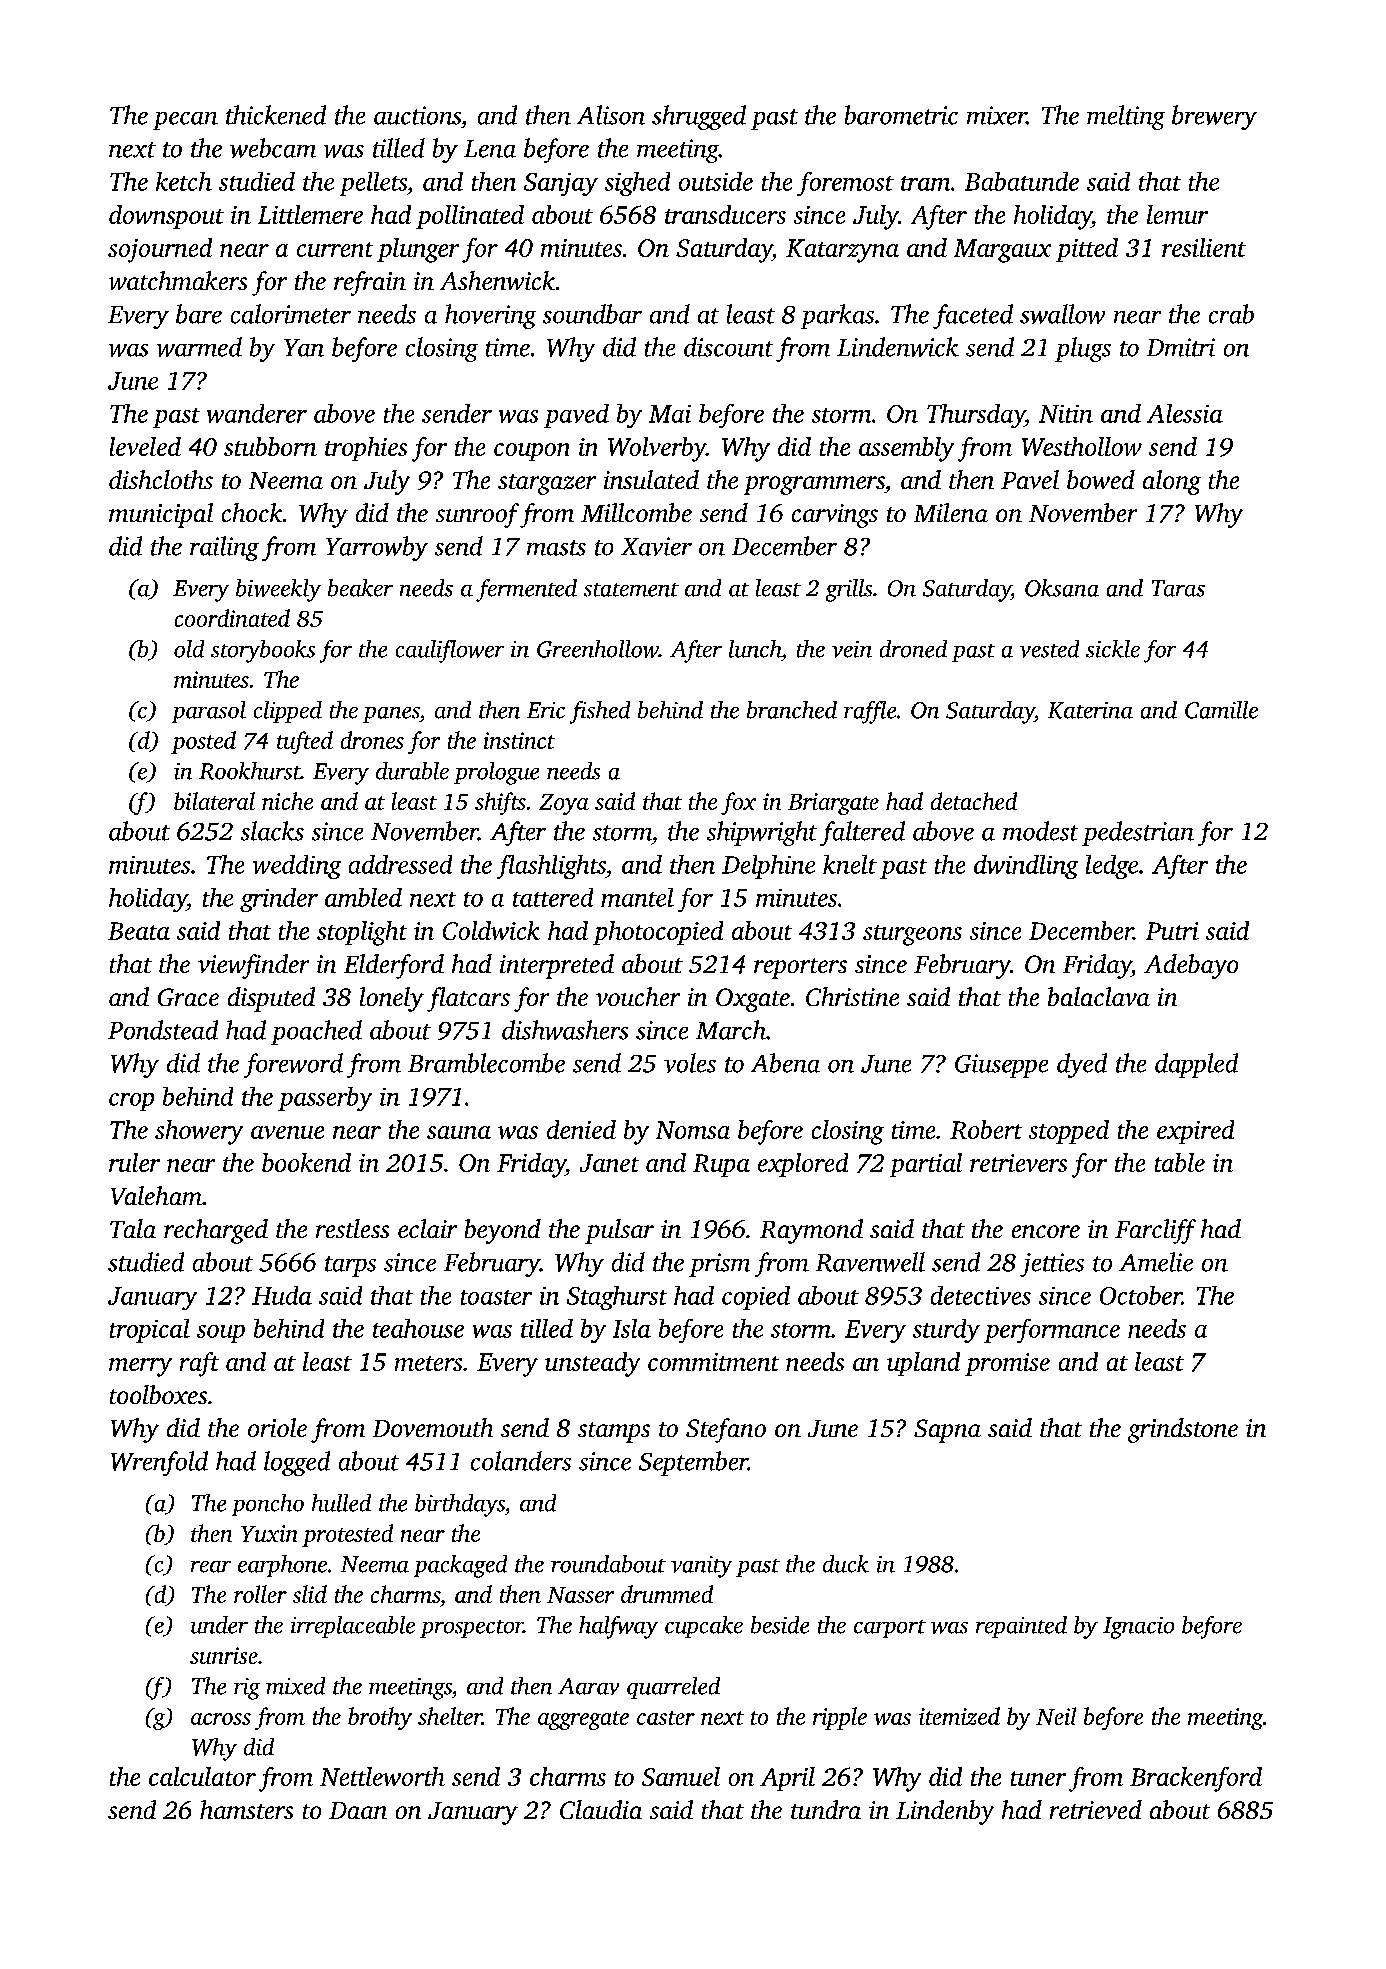 The width and height of the screenshot is (1386, 1969). Describe the element at coordinates (1183, 1430) in the screenshot. I see `grindstone` at that location.
